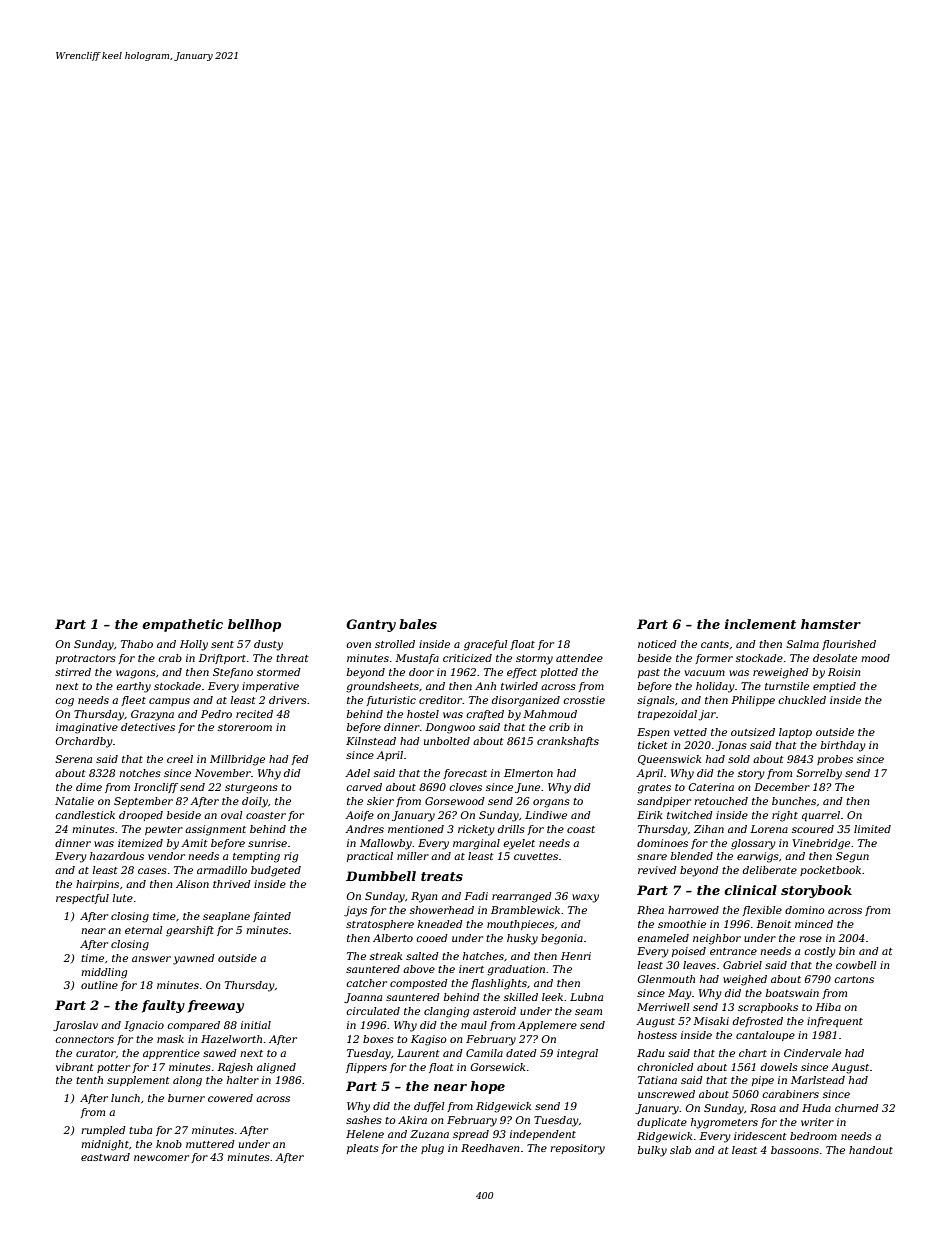 Image resolution: width=952 pixels, height=1233 pixels. I want to click on hamster, so click(831, 624).
